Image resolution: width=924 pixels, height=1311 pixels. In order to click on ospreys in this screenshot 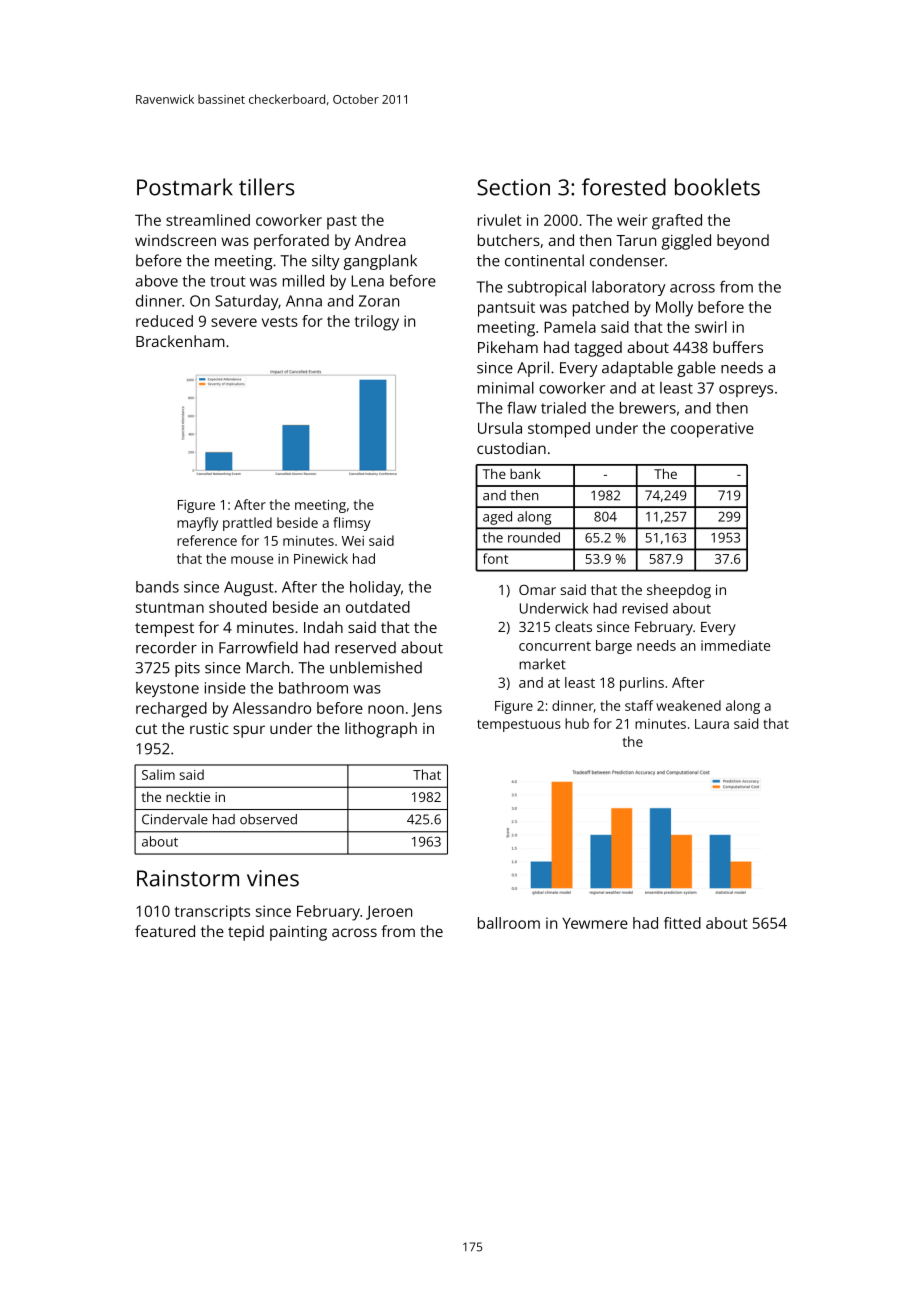, I will do `click(746, 391)`.
